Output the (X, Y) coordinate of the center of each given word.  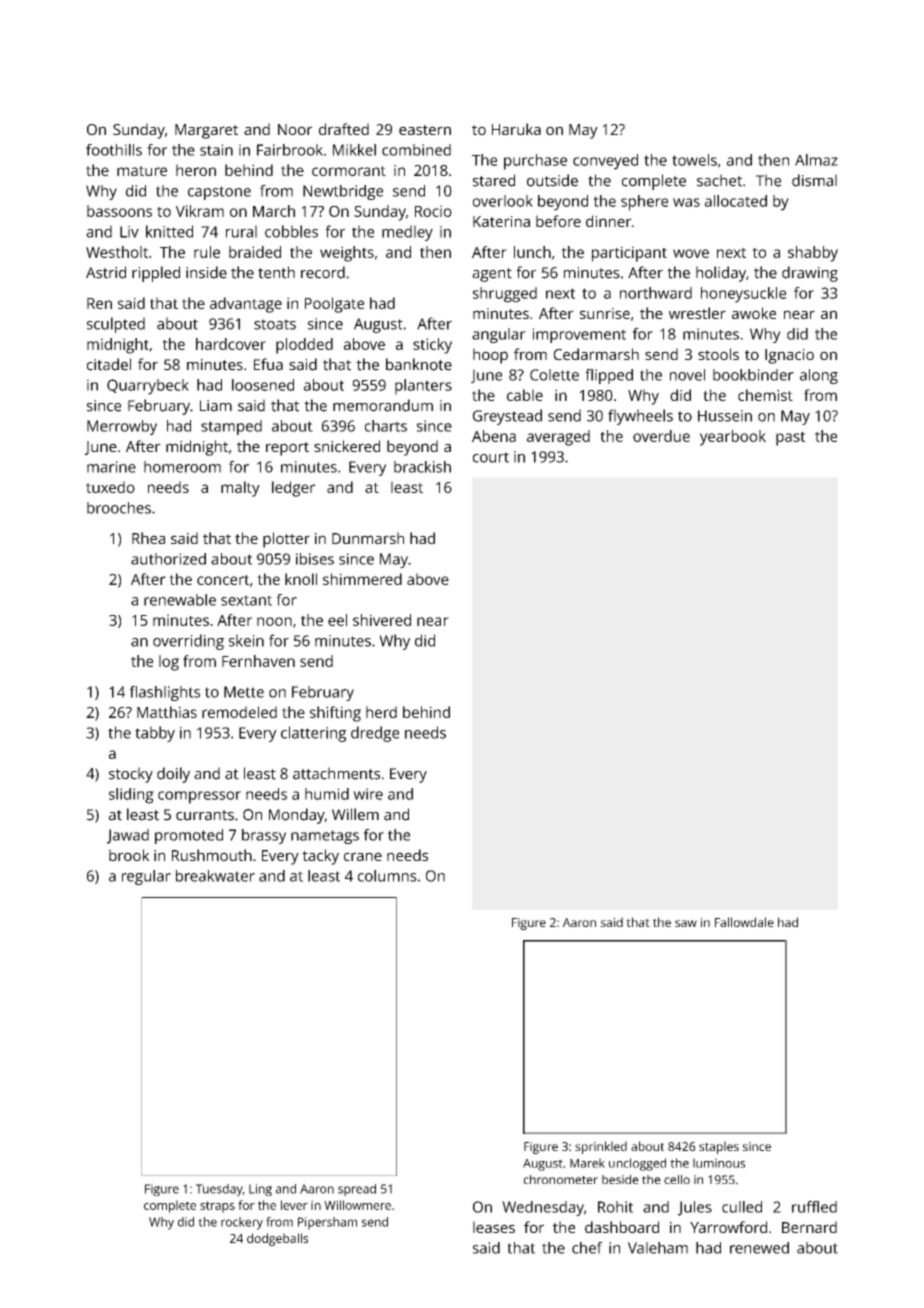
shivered (382, 620)
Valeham (658, 1248)
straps (217, 1207)
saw (686, 923)
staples (719, 1147)
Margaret (206, 131)
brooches (119, 508)
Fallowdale (744, 922)
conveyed (605, 162)
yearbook (733, 438)
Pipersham (327, 1223)
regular (146, 877)
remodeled (239, 712)
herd (381, 712)
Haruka (516, 129)
